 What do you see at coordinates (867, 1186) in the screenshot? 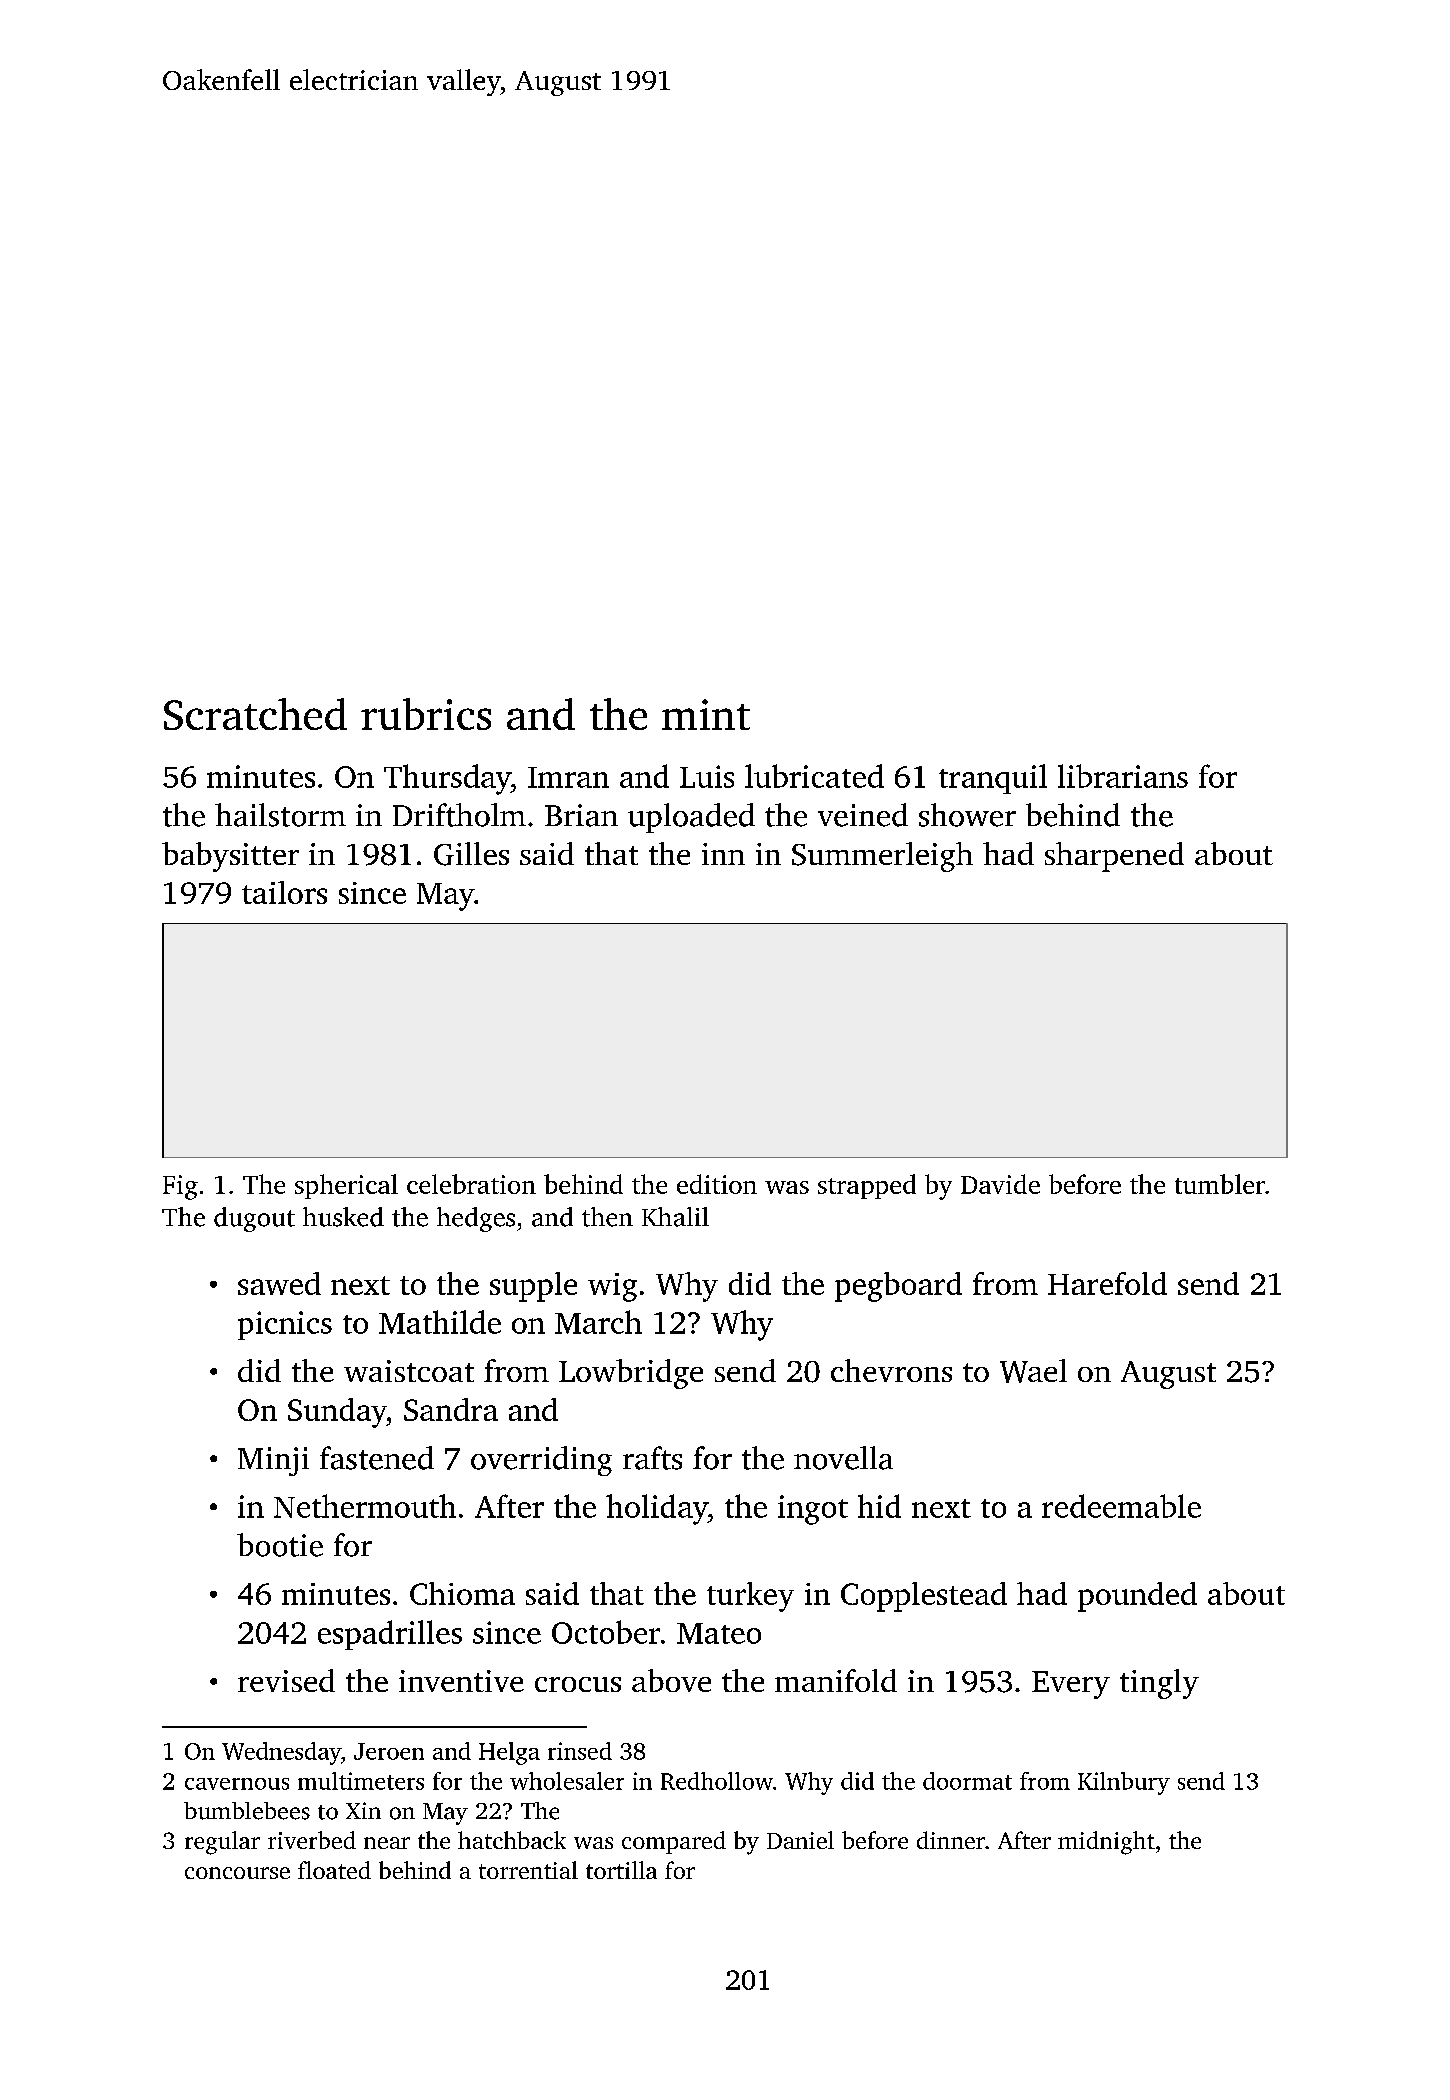
I see `strapped` at bounding box center [867, 1186].
